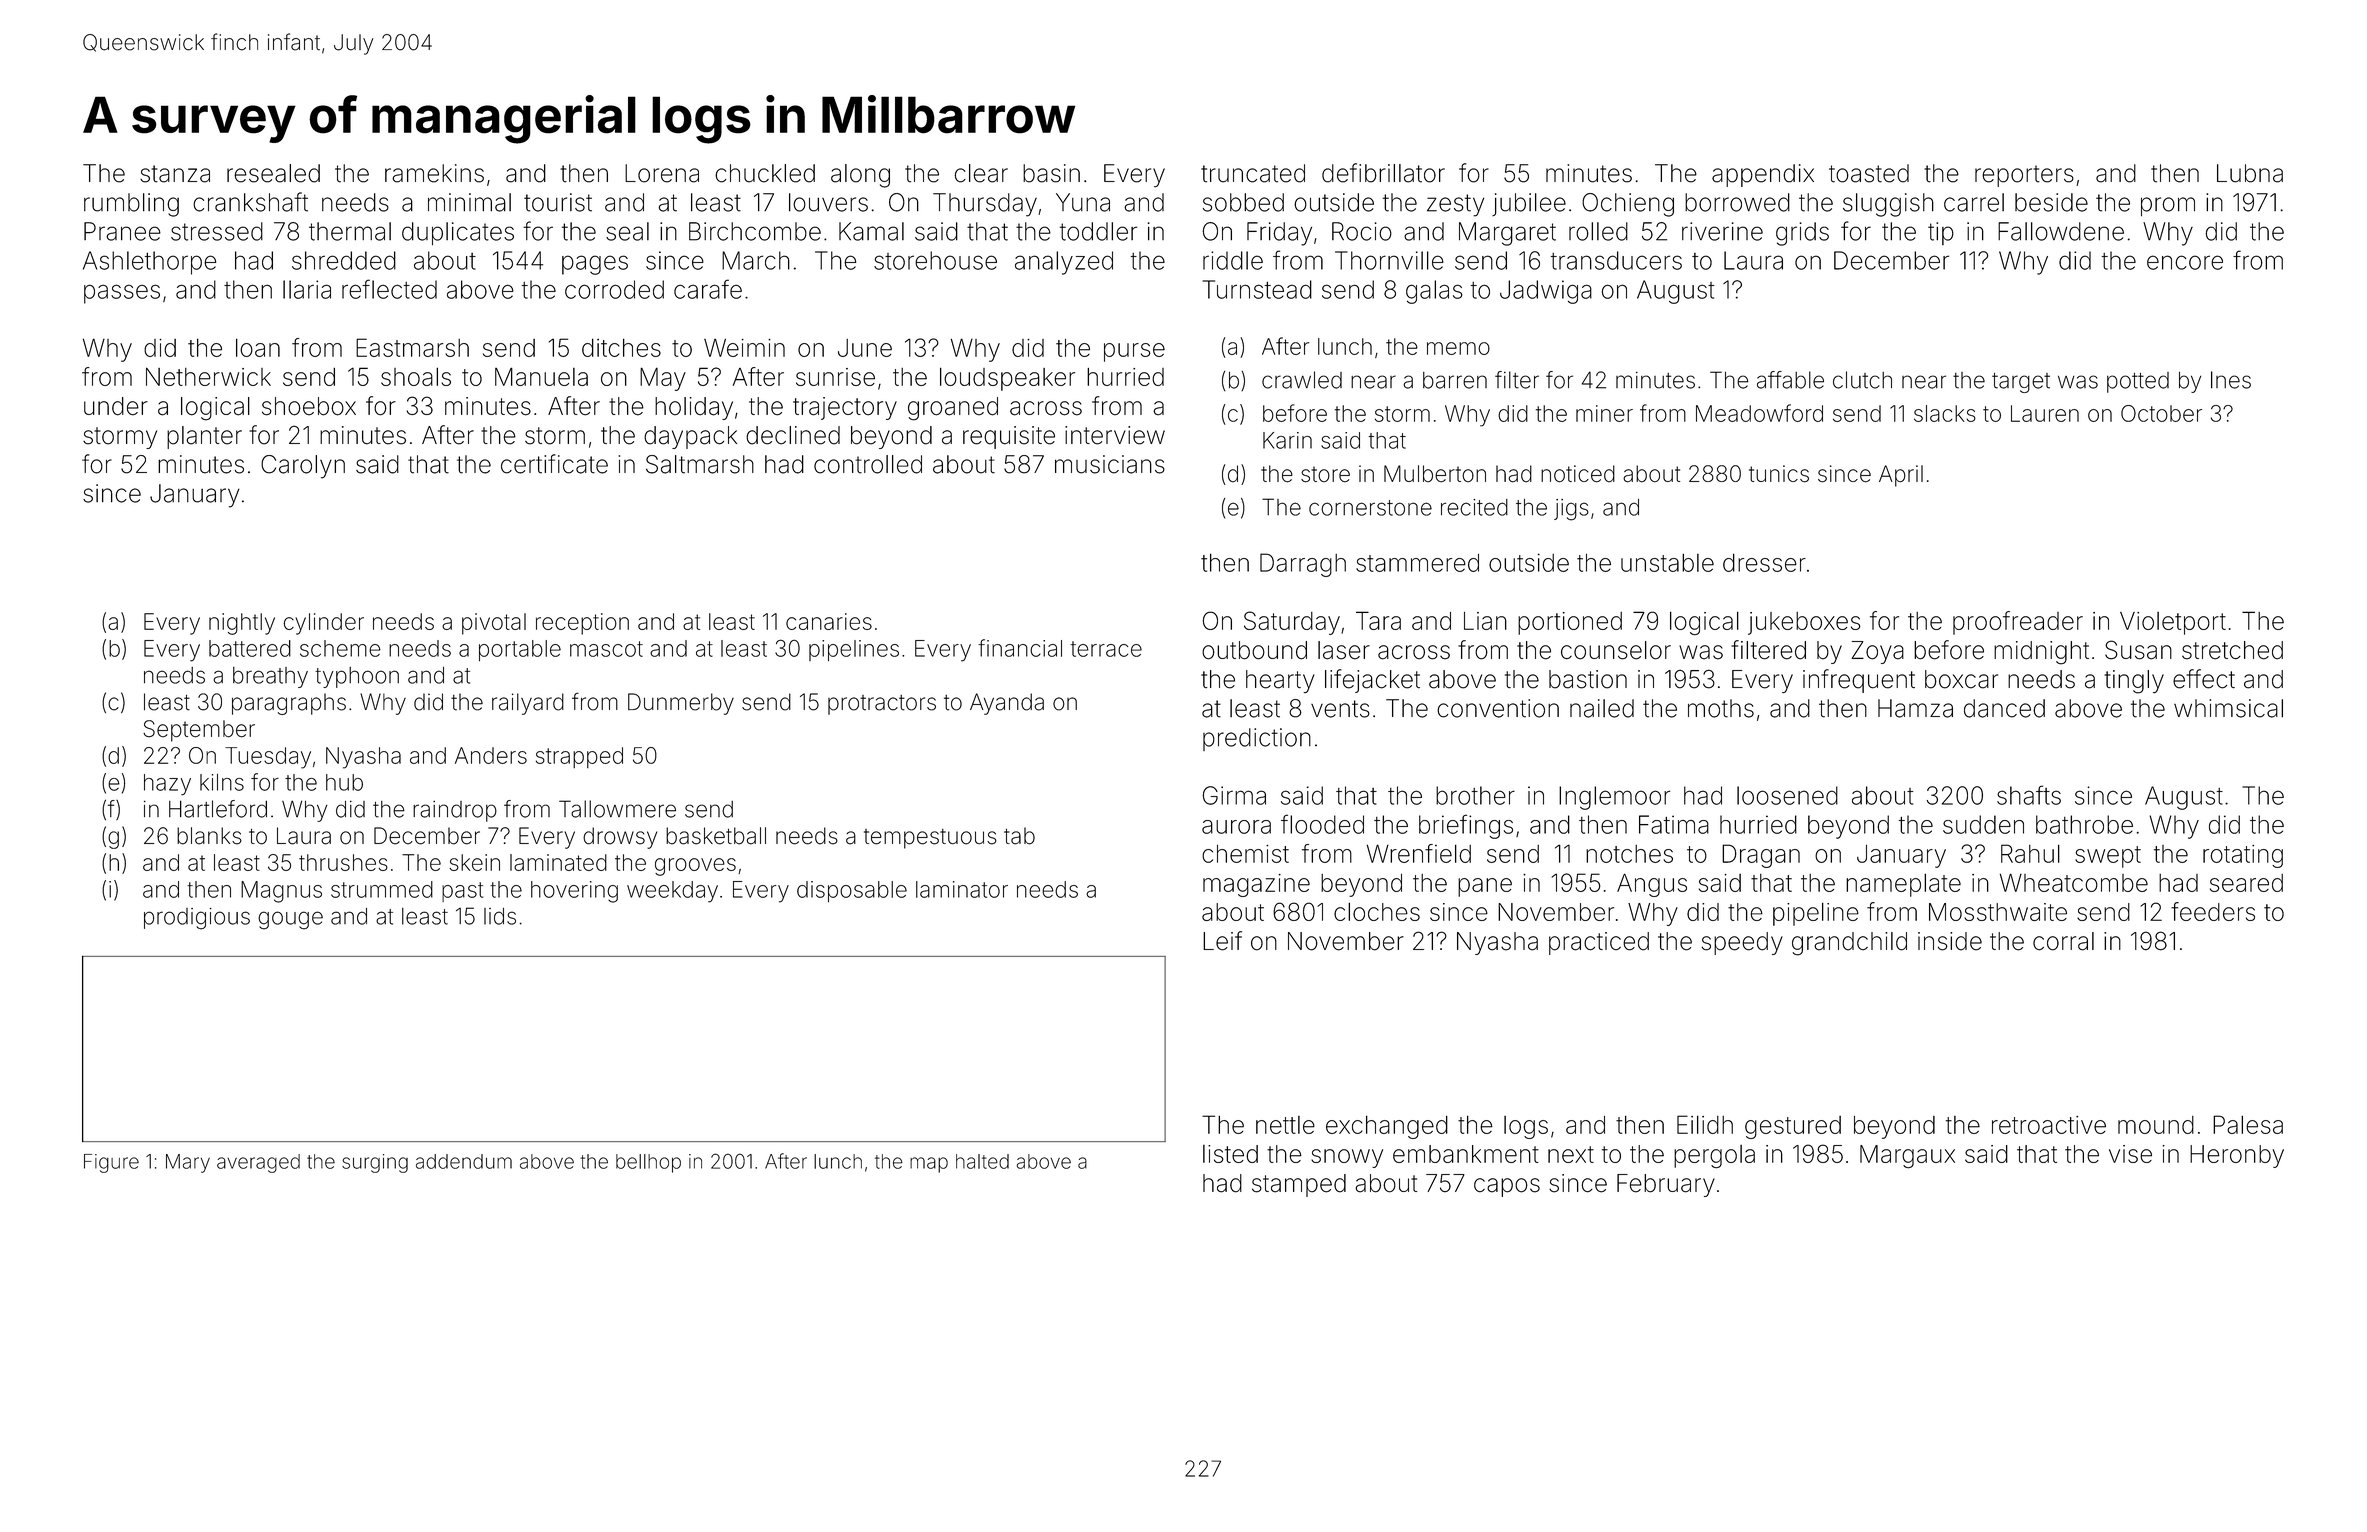 The width and height of the document is (2367, 1532). I want to click on Fallowdene, so click(2061, 231).
